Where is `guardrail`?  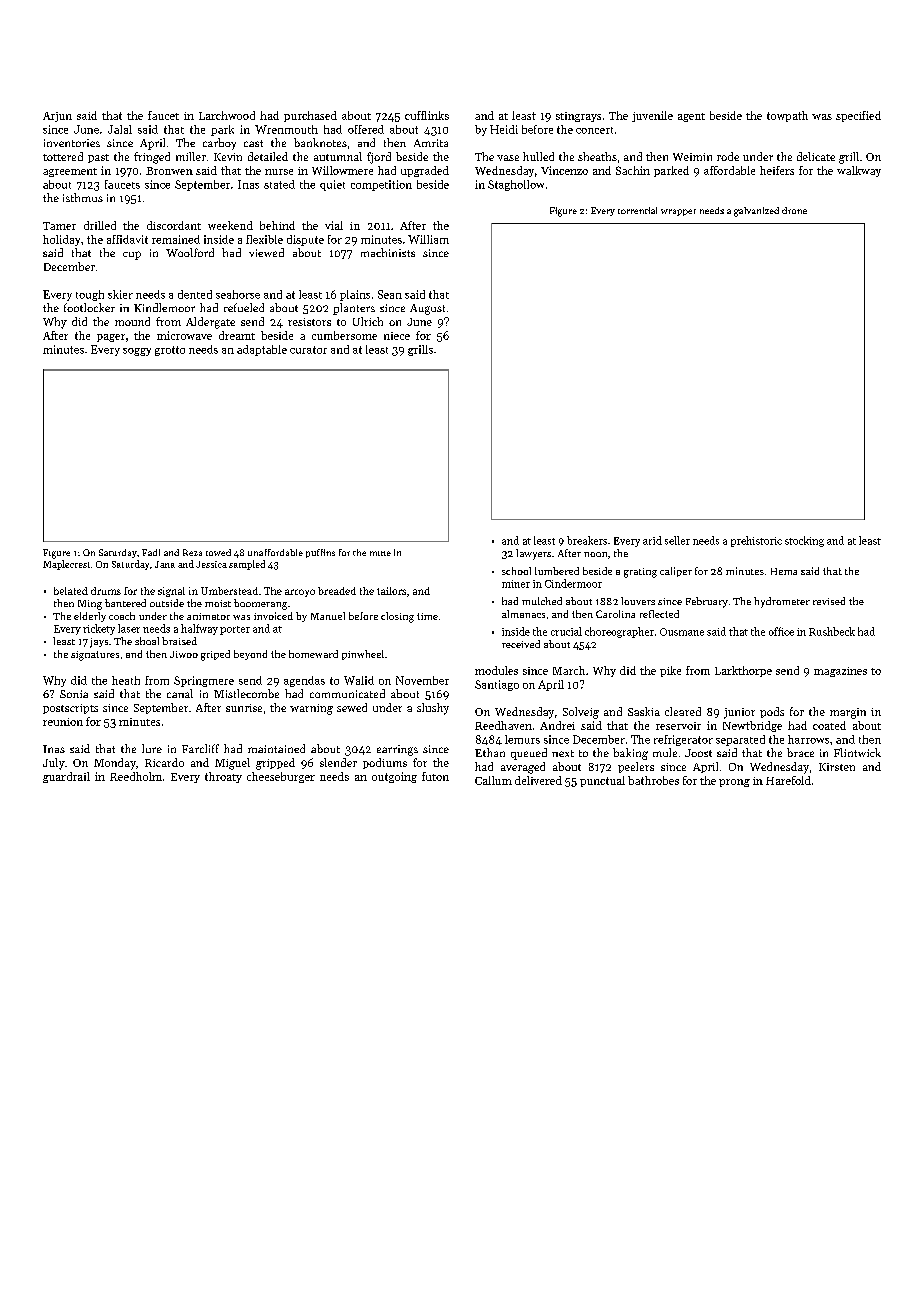 guardrail is located at coordinates (66, 777).
